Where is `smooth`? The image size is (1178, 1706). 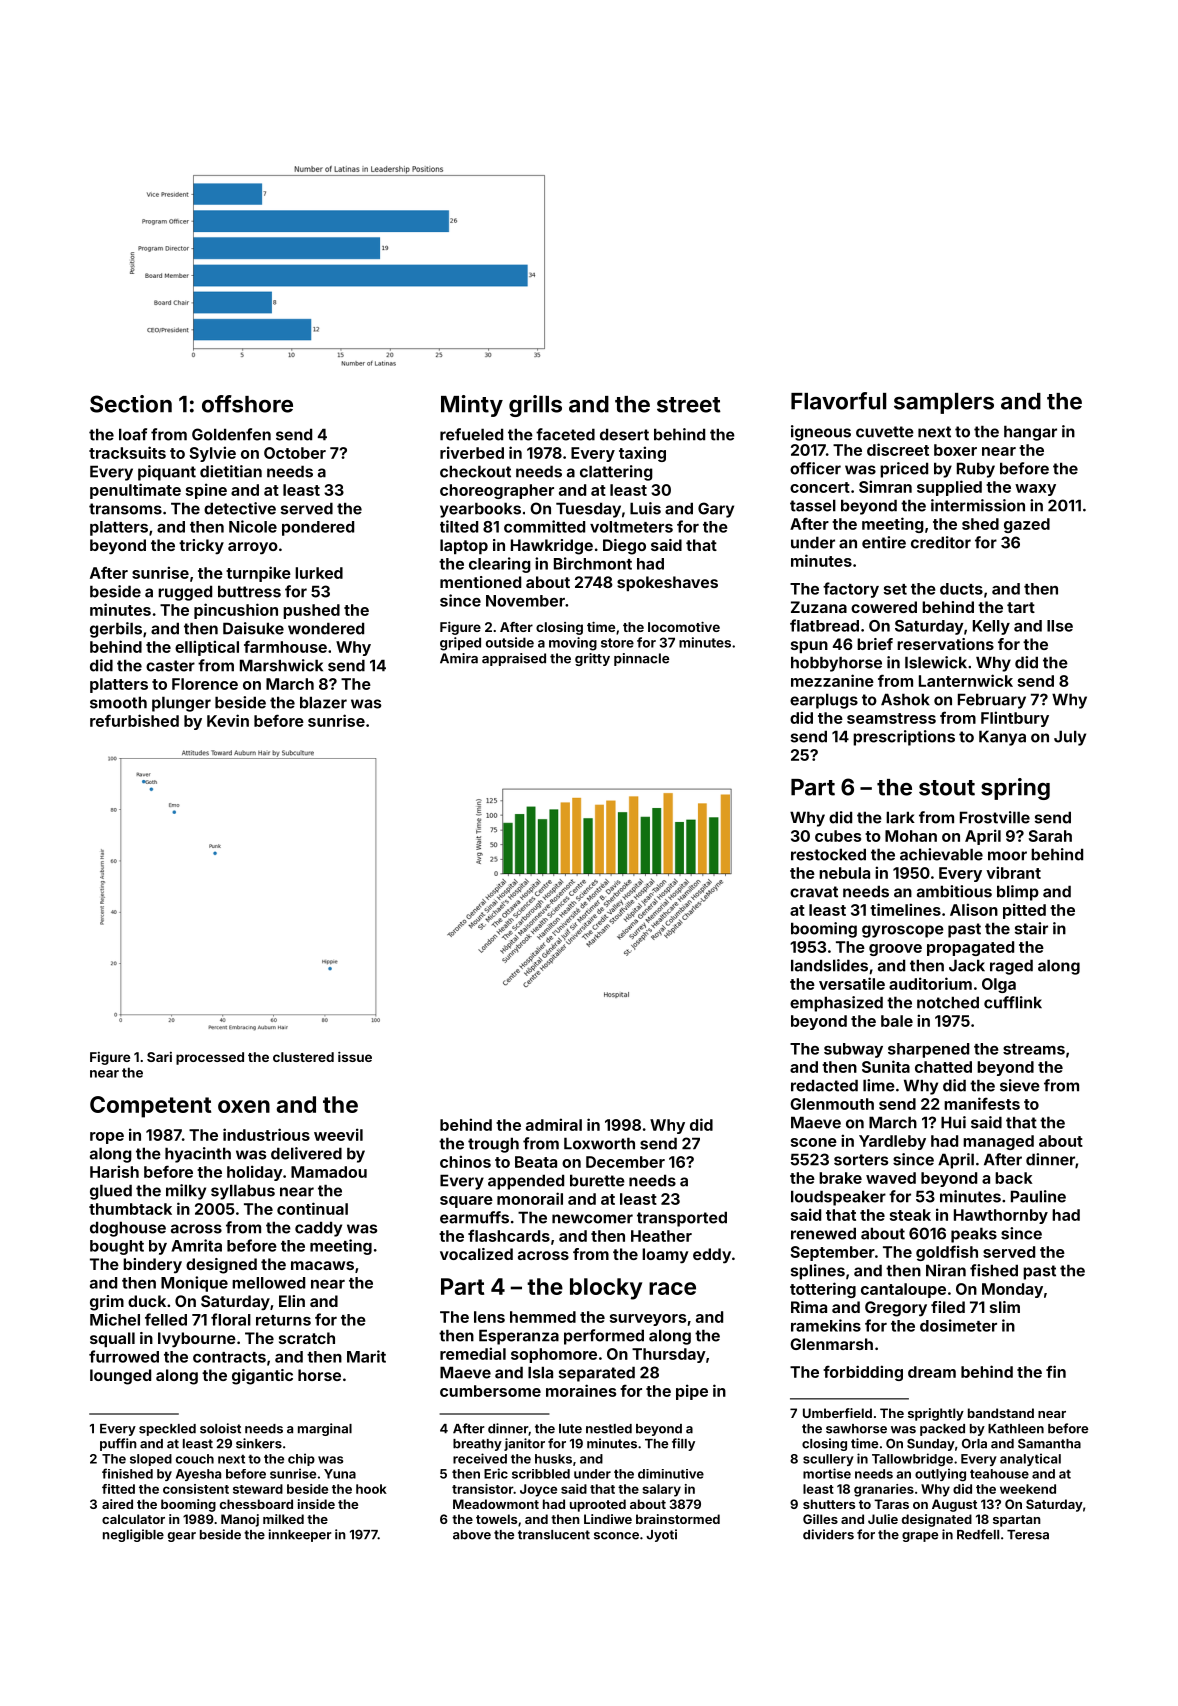 smooth is located at coordinates (118, 702).
